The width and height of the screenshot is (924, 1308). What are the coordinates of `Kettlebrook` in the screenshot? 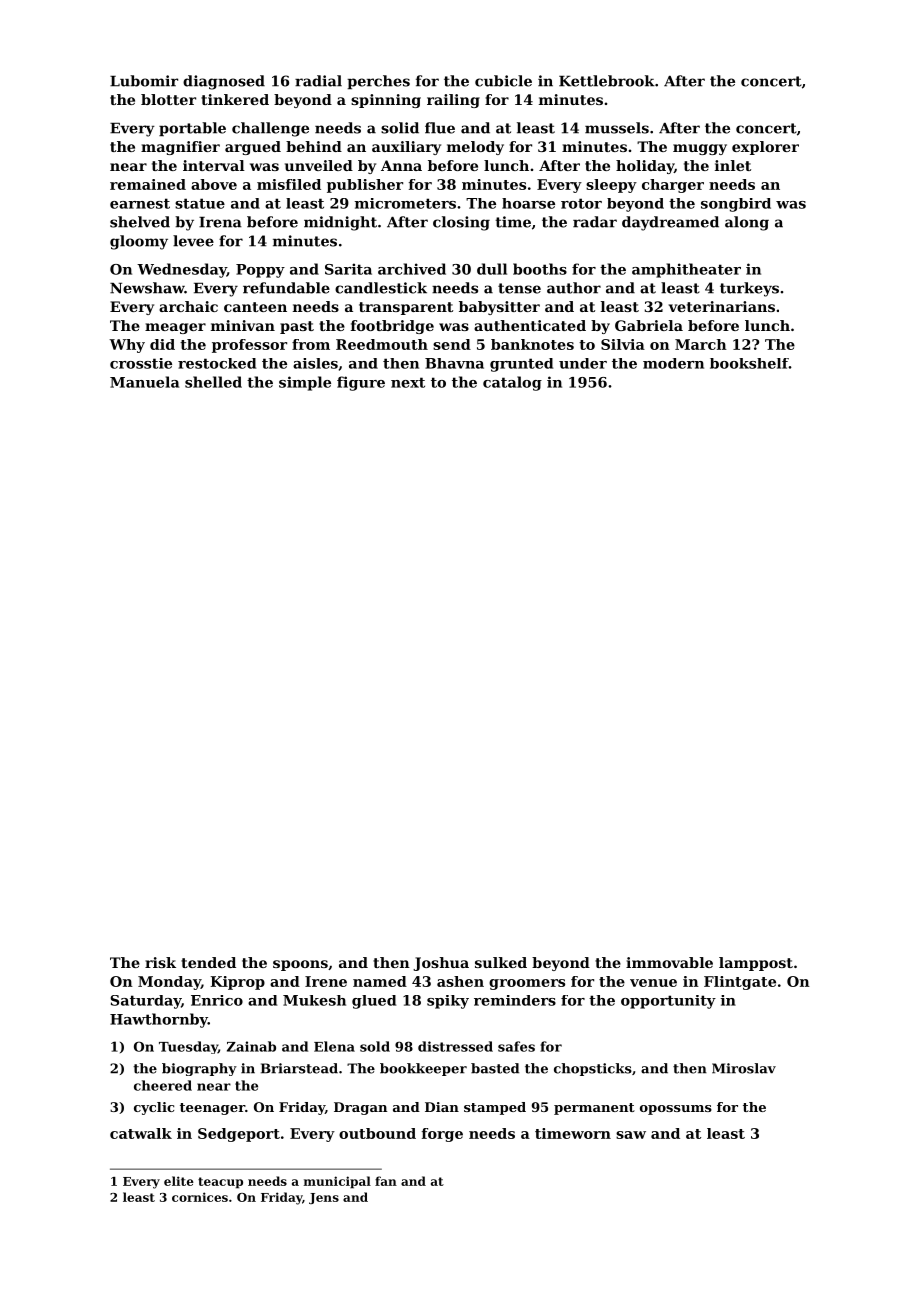 It's located at (607, 81).
